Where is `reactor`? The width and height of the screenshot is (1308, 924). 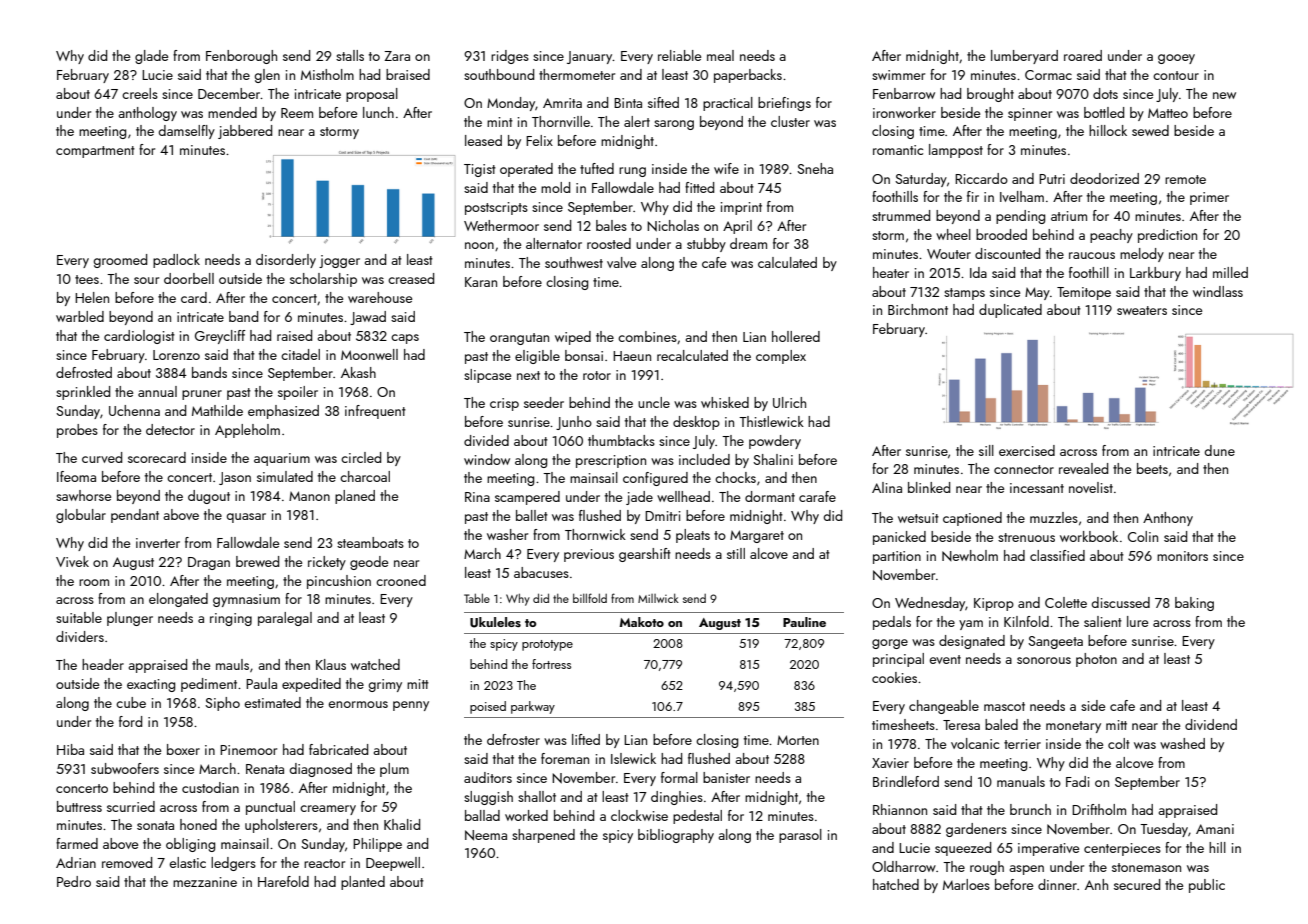 reactor is located at coordinates (324, 863).
